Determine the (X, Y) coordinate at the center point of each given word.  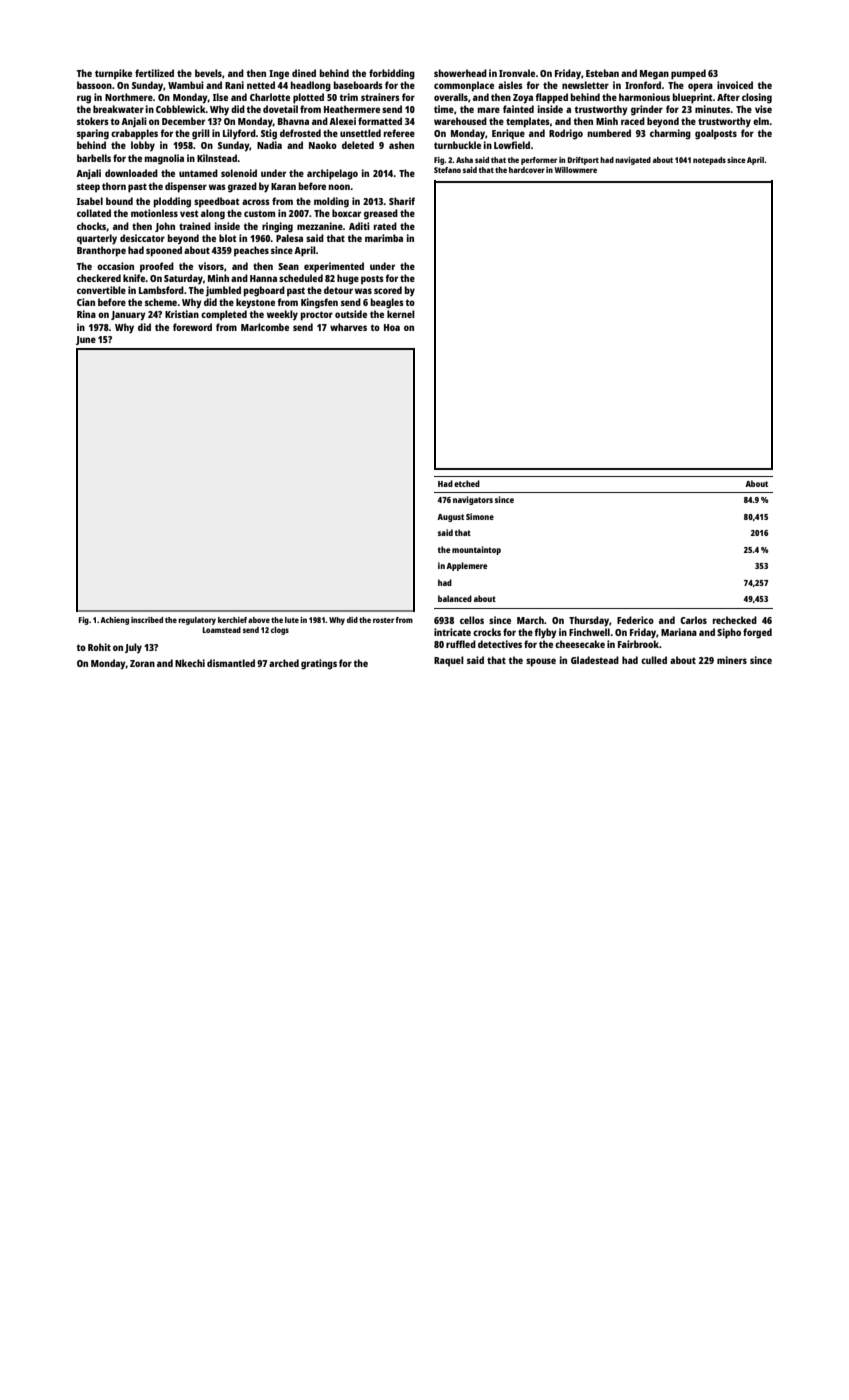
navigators (473, 500)
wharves (348, 327)
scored (388, 290)
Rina (86, 314)
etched (467, 483)
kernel (401, 314)
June (86, 340)
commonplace (464, 86)
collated (94, 213)
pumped (688, 74)
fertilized (154, 73)
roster (383, 620)
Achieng (114, 621)
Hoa (392, 327)
